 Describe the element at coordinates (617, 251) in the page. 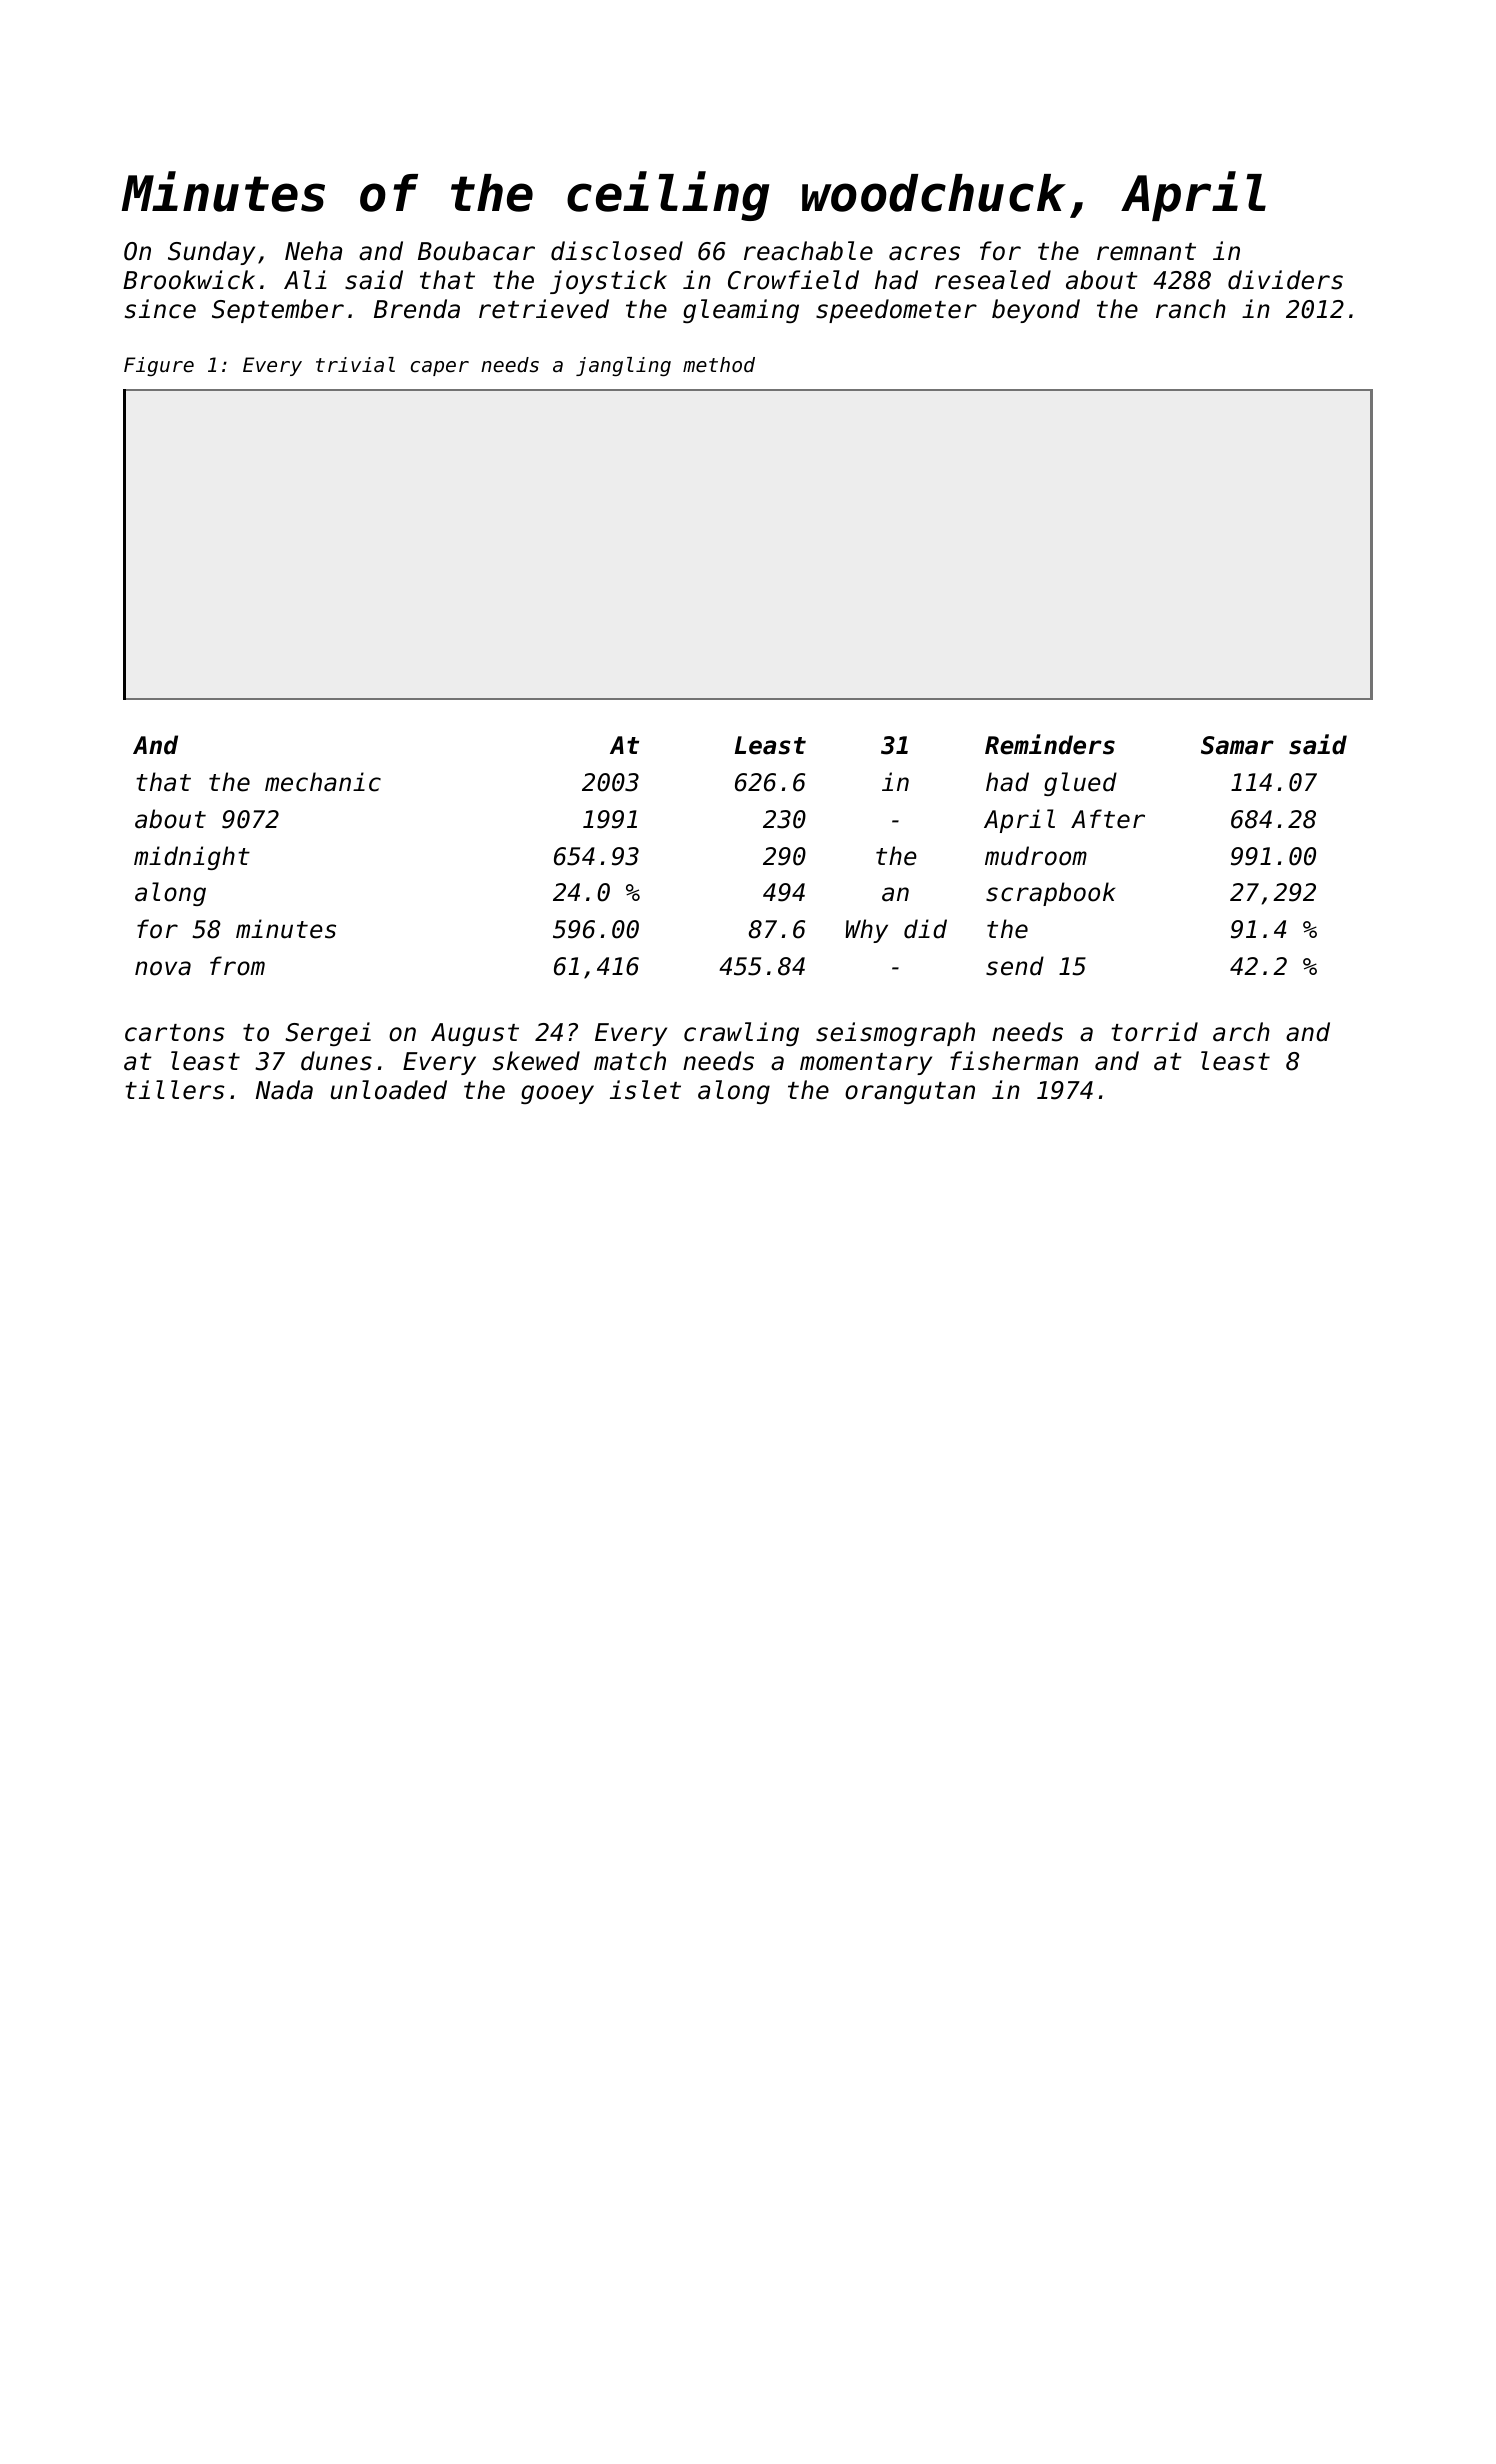

I see `disclosed` at that location.
